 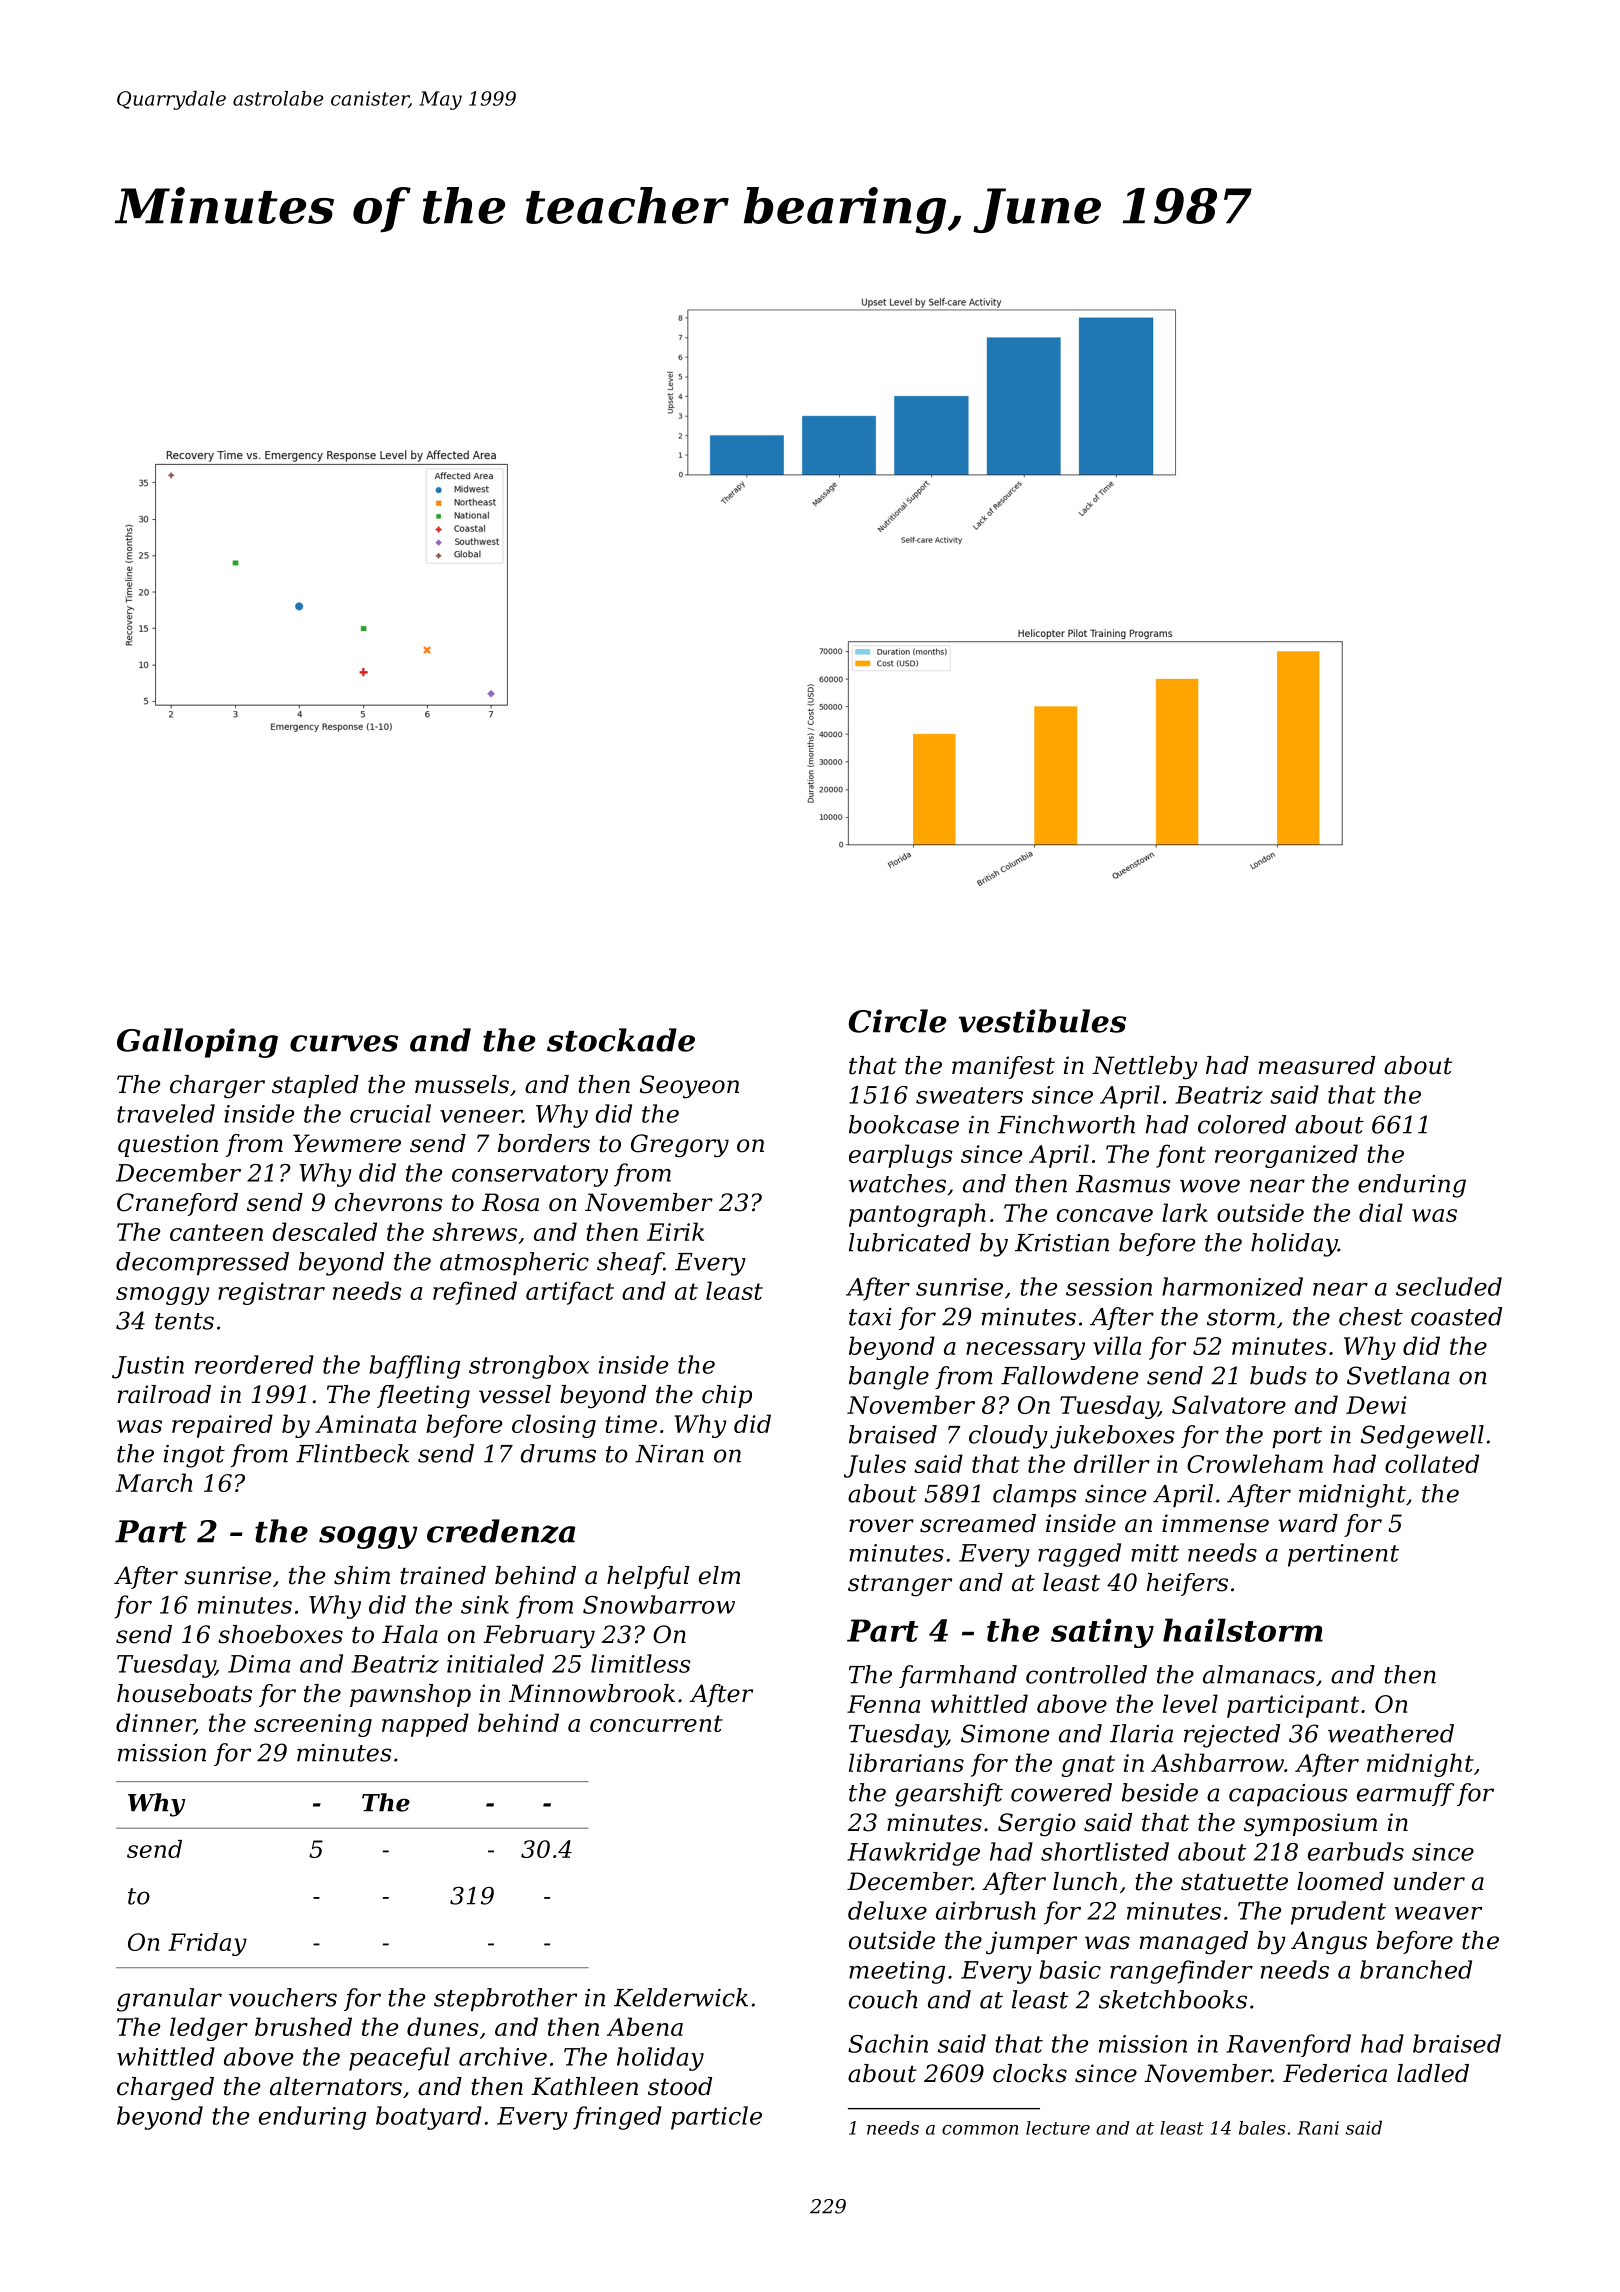 What do you see at coordinates (1232, 1286) in the screenshot?
I see `harmonized` at bounding box center [1232, 1286].
